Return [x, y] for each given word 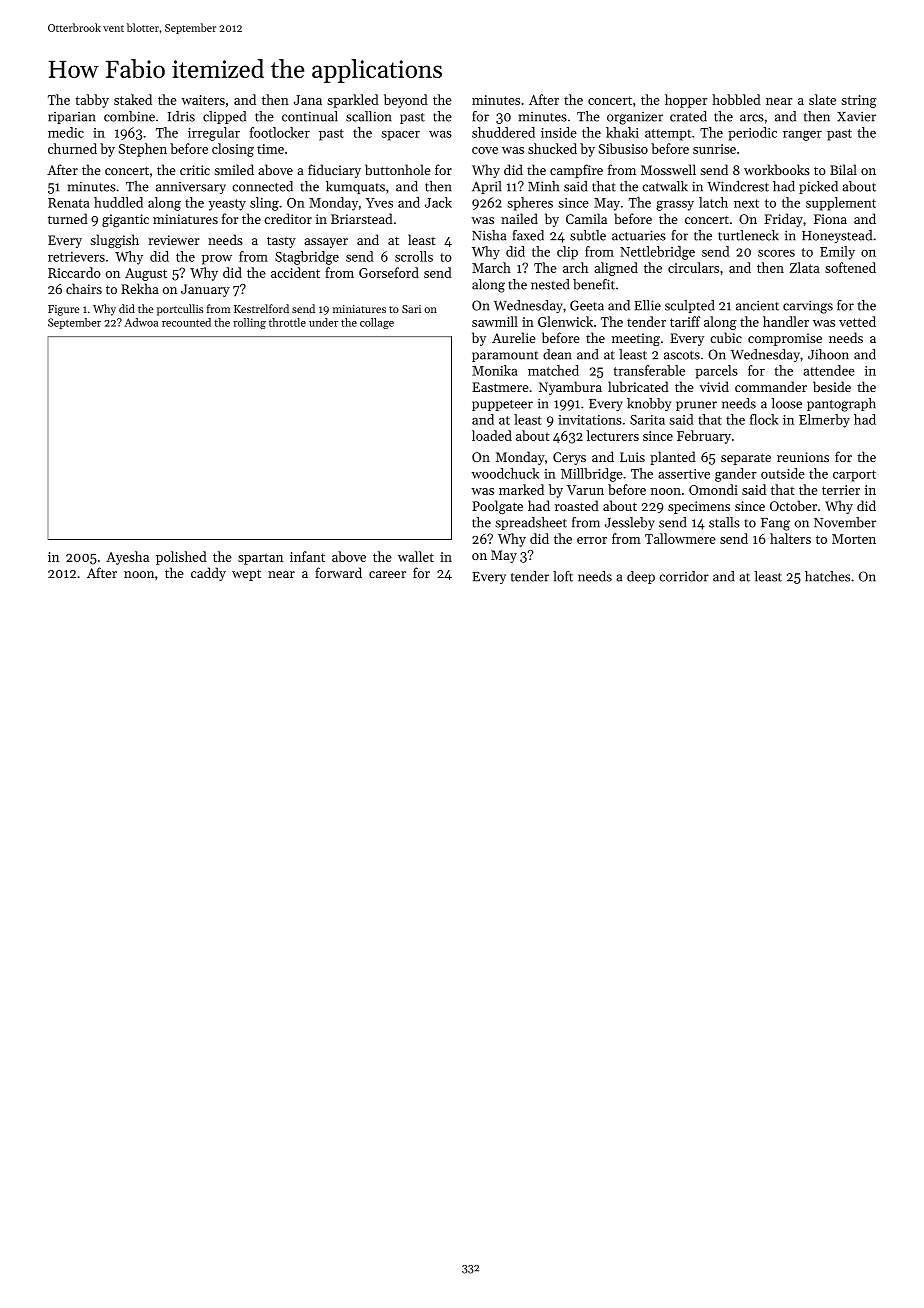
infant [307, 556]
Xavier [856, 116]
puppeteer [502, 405]
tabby [92, 101]
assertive [684, 474]
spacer [401, 136]
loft [563, 576]
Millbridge [592, 475]
